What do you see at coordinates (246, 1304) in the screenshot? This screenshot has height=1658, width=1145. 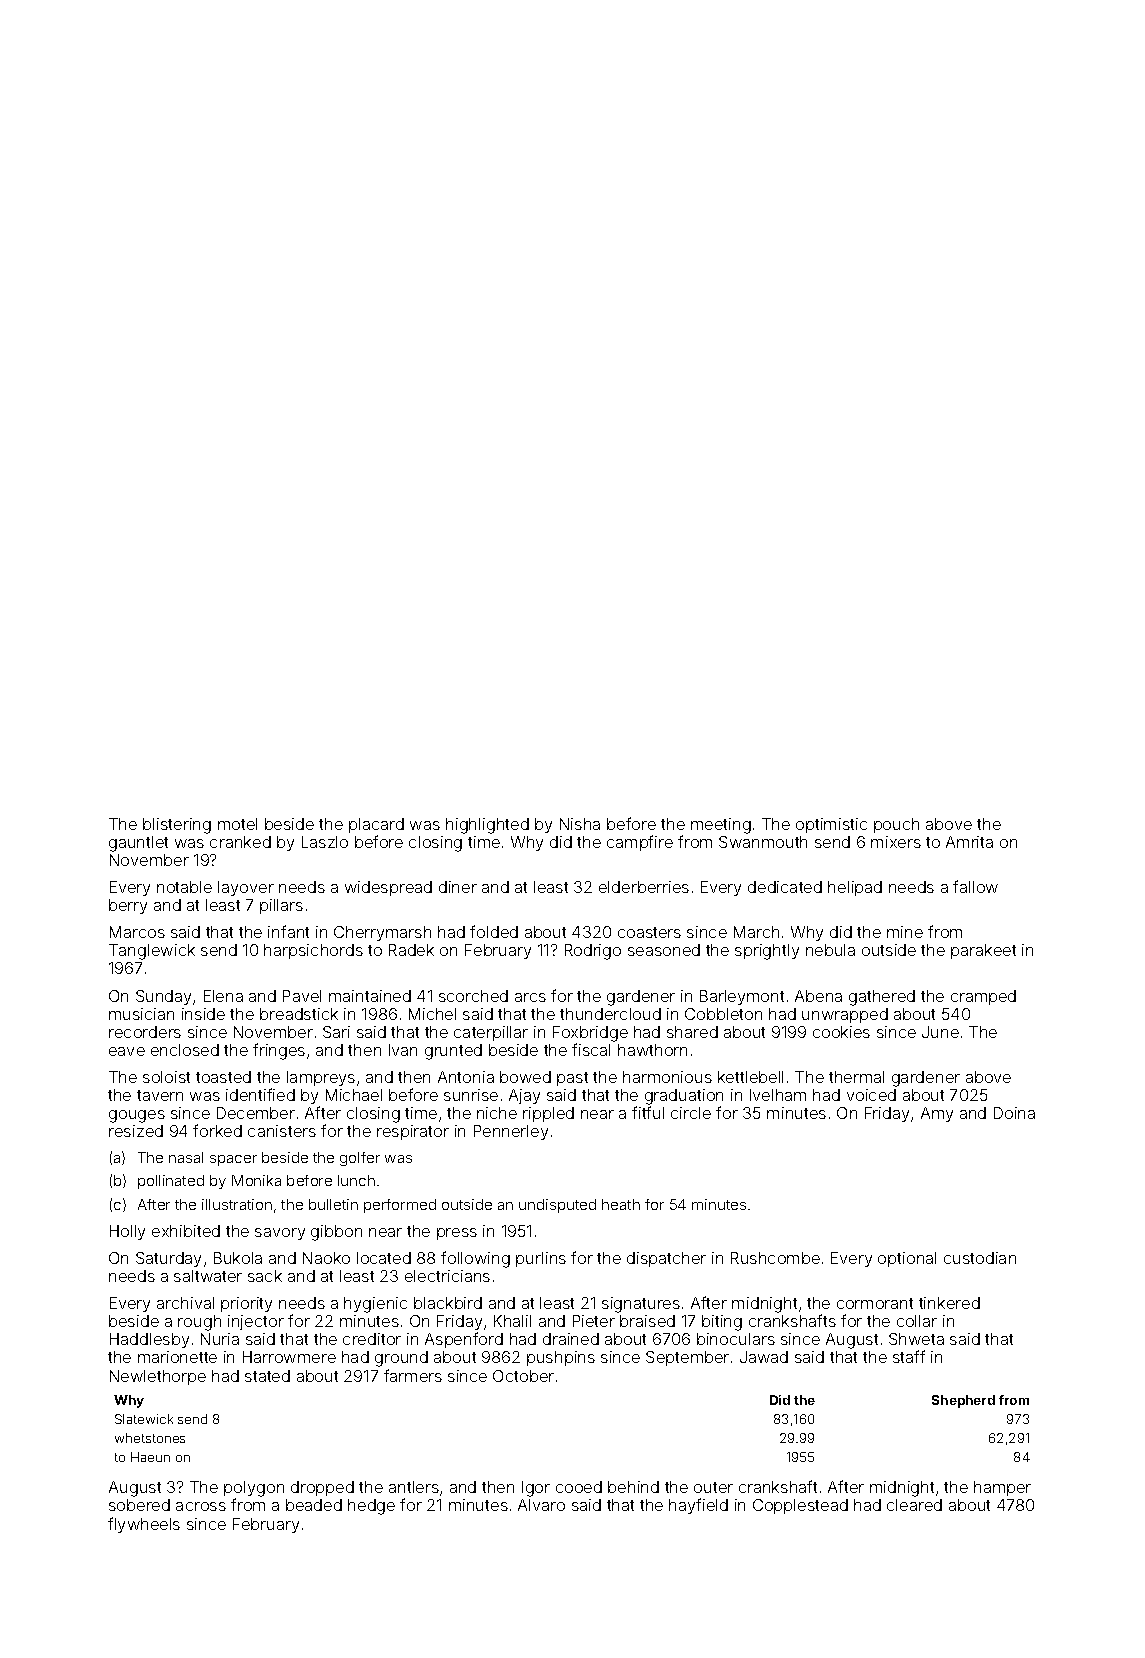 I see `priority` at bounding box center [246, 1304].
